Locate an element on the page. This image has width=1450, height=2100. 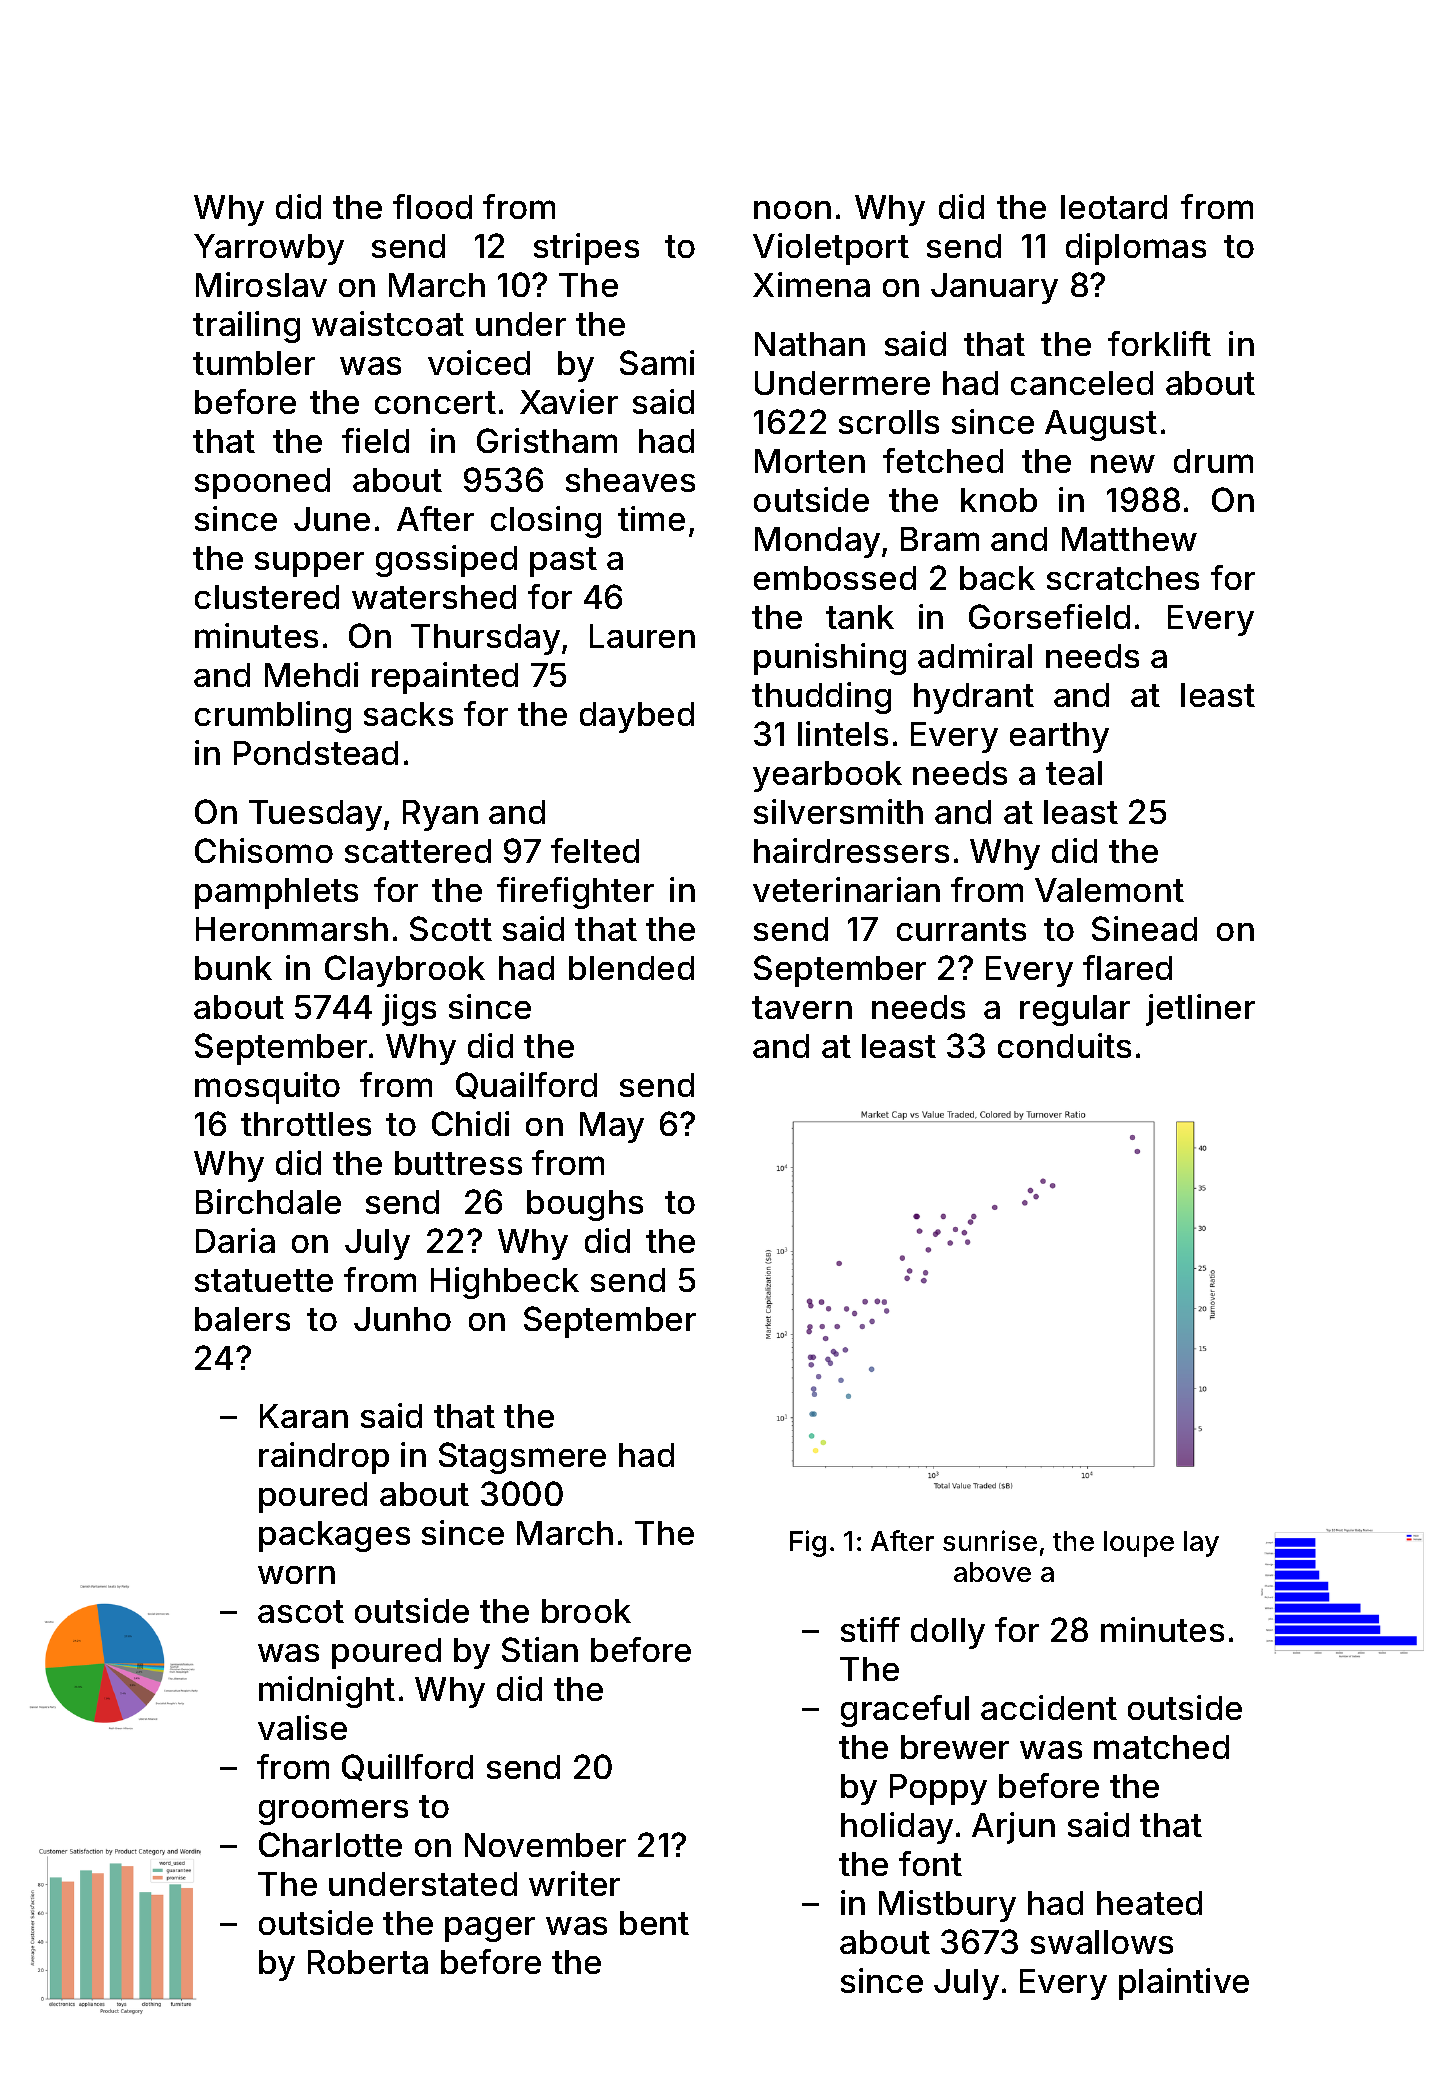
Charlotte is located at coordinates (330, 1844).
